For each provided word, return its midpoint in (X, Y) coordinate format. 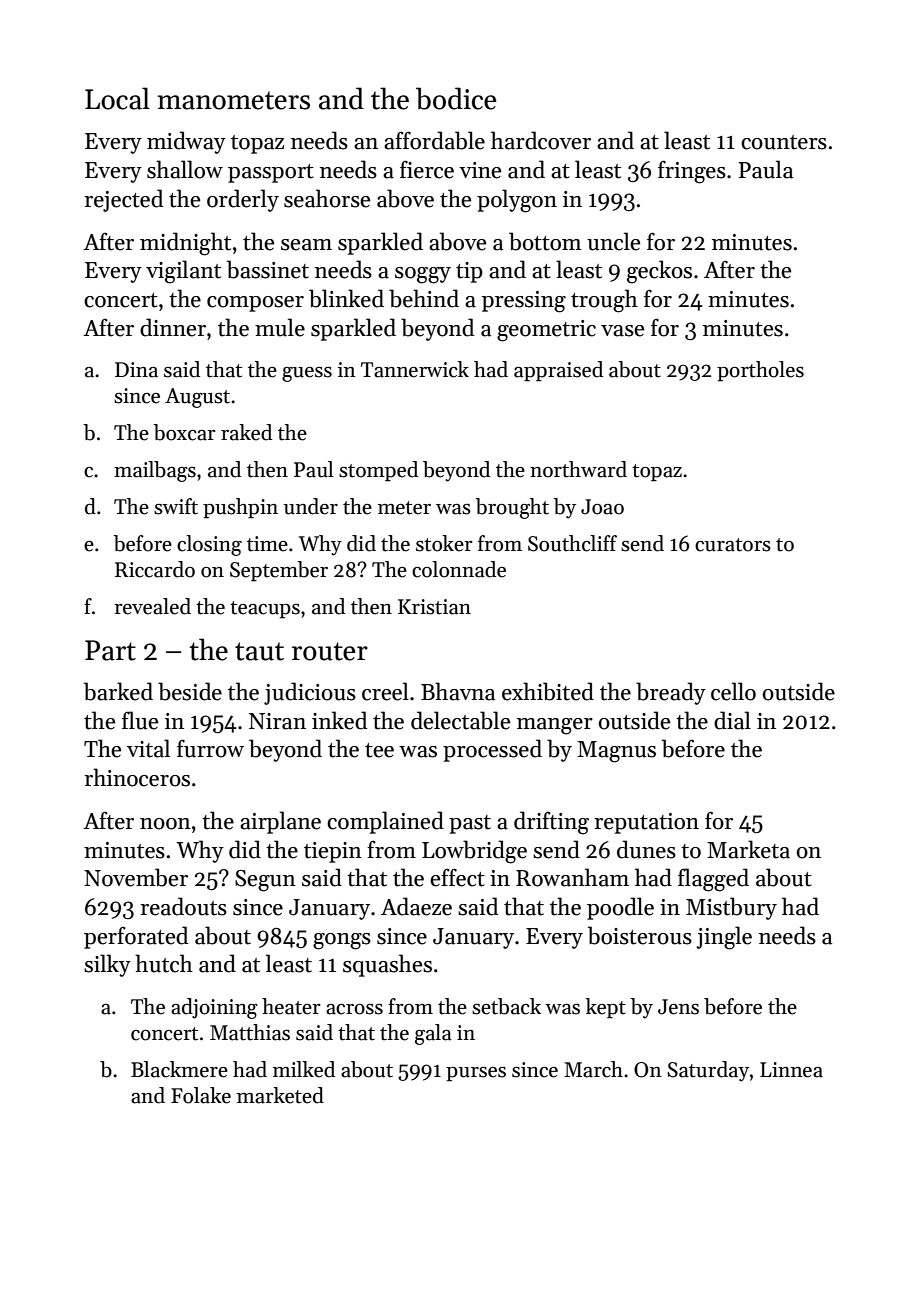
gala (433, 1034)
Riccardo (155, 569)
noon (165, 824)
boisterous (640, 935)
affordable (434, 140)
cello (733, 691)
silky (107, 965)
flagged (713, 880)
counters (784, 142)
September (279, 571)
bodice (456, 98)
